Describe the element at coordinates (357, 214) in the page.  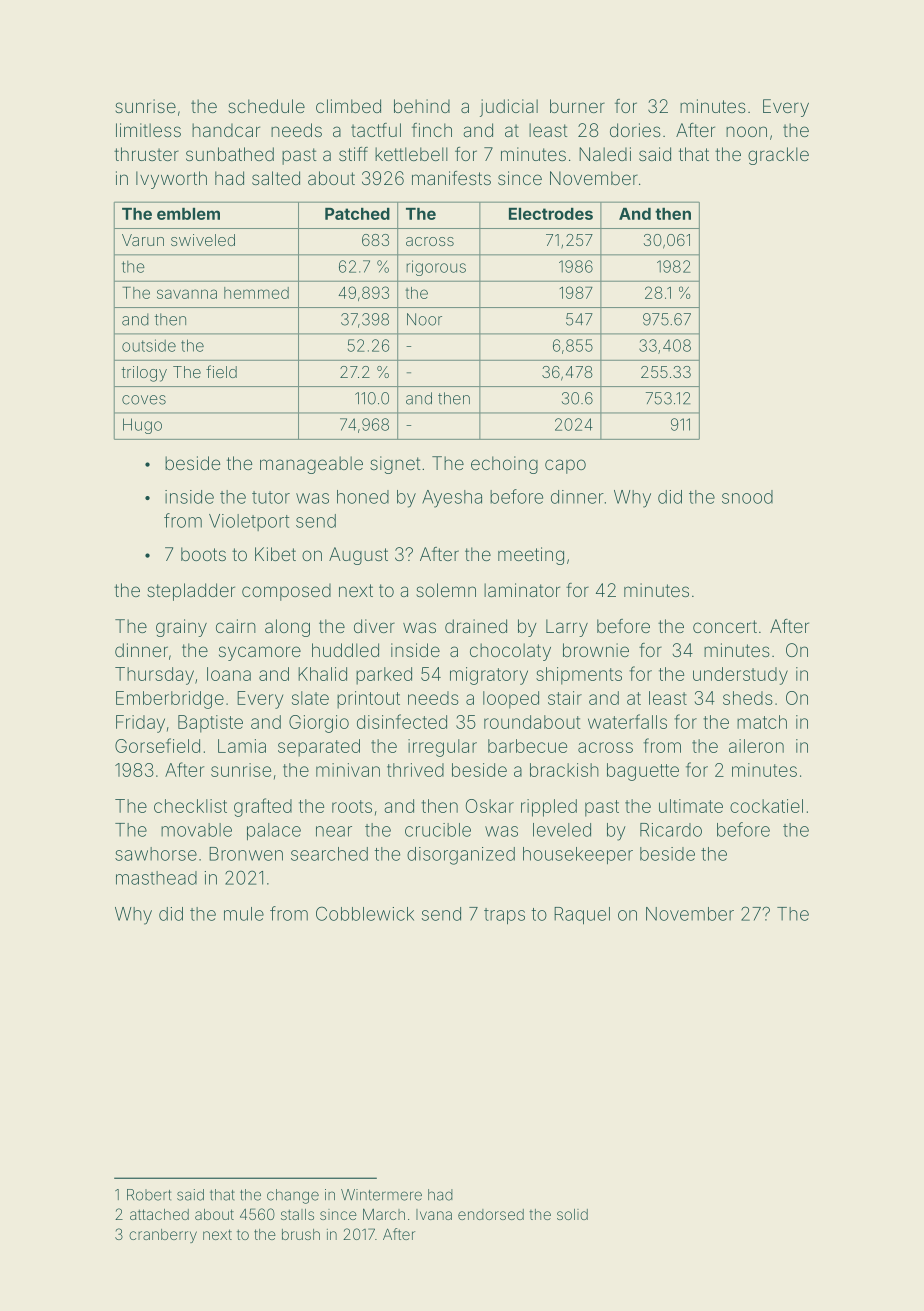
I see `Patched` at that location.
